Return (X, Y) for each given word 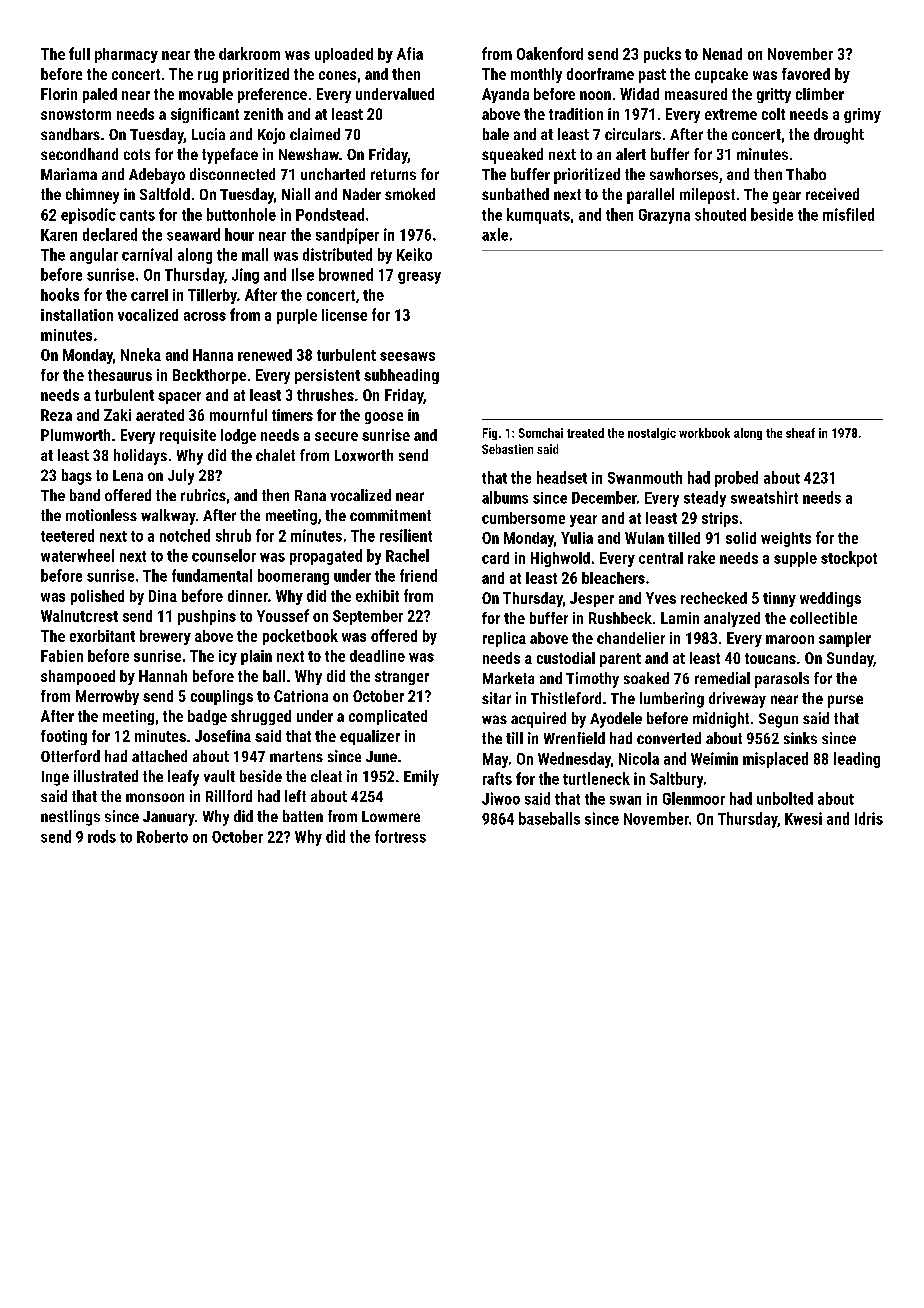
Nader (362, 194)
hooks (60, 294)
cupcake (721, 75)
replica (504, 639)
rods (102, 836)
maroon (790, 639)
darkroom (249, 53)
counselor (224, 555)
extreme (731, 114)
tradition (576, 114)
